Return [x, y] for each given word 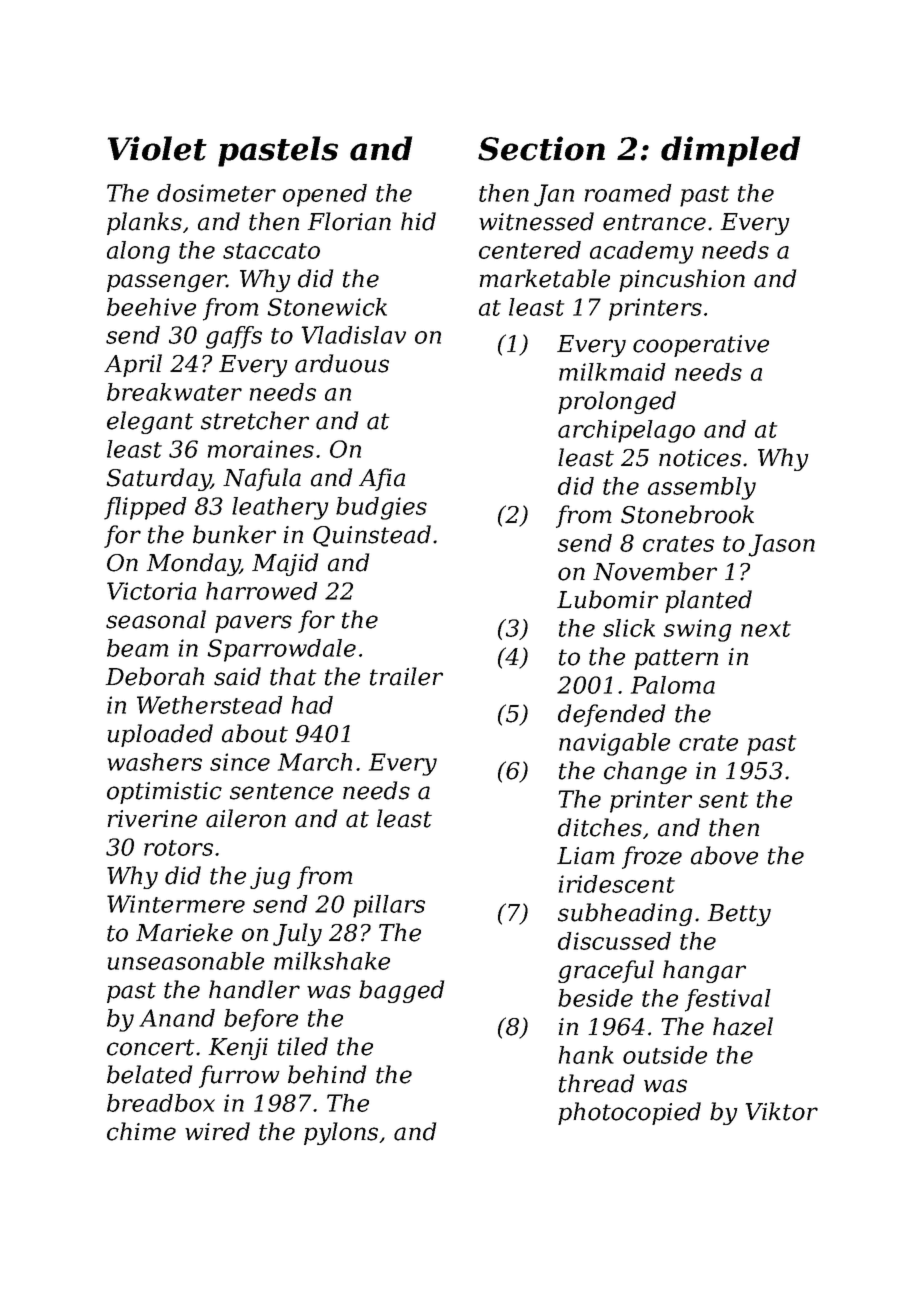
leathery [280, 508]
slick [629, 628]
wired [217, 1131]
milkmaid [612, 372]
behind [327, 1074]
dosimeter [216, 193]
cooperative [701, 346]
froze [652, 857]
